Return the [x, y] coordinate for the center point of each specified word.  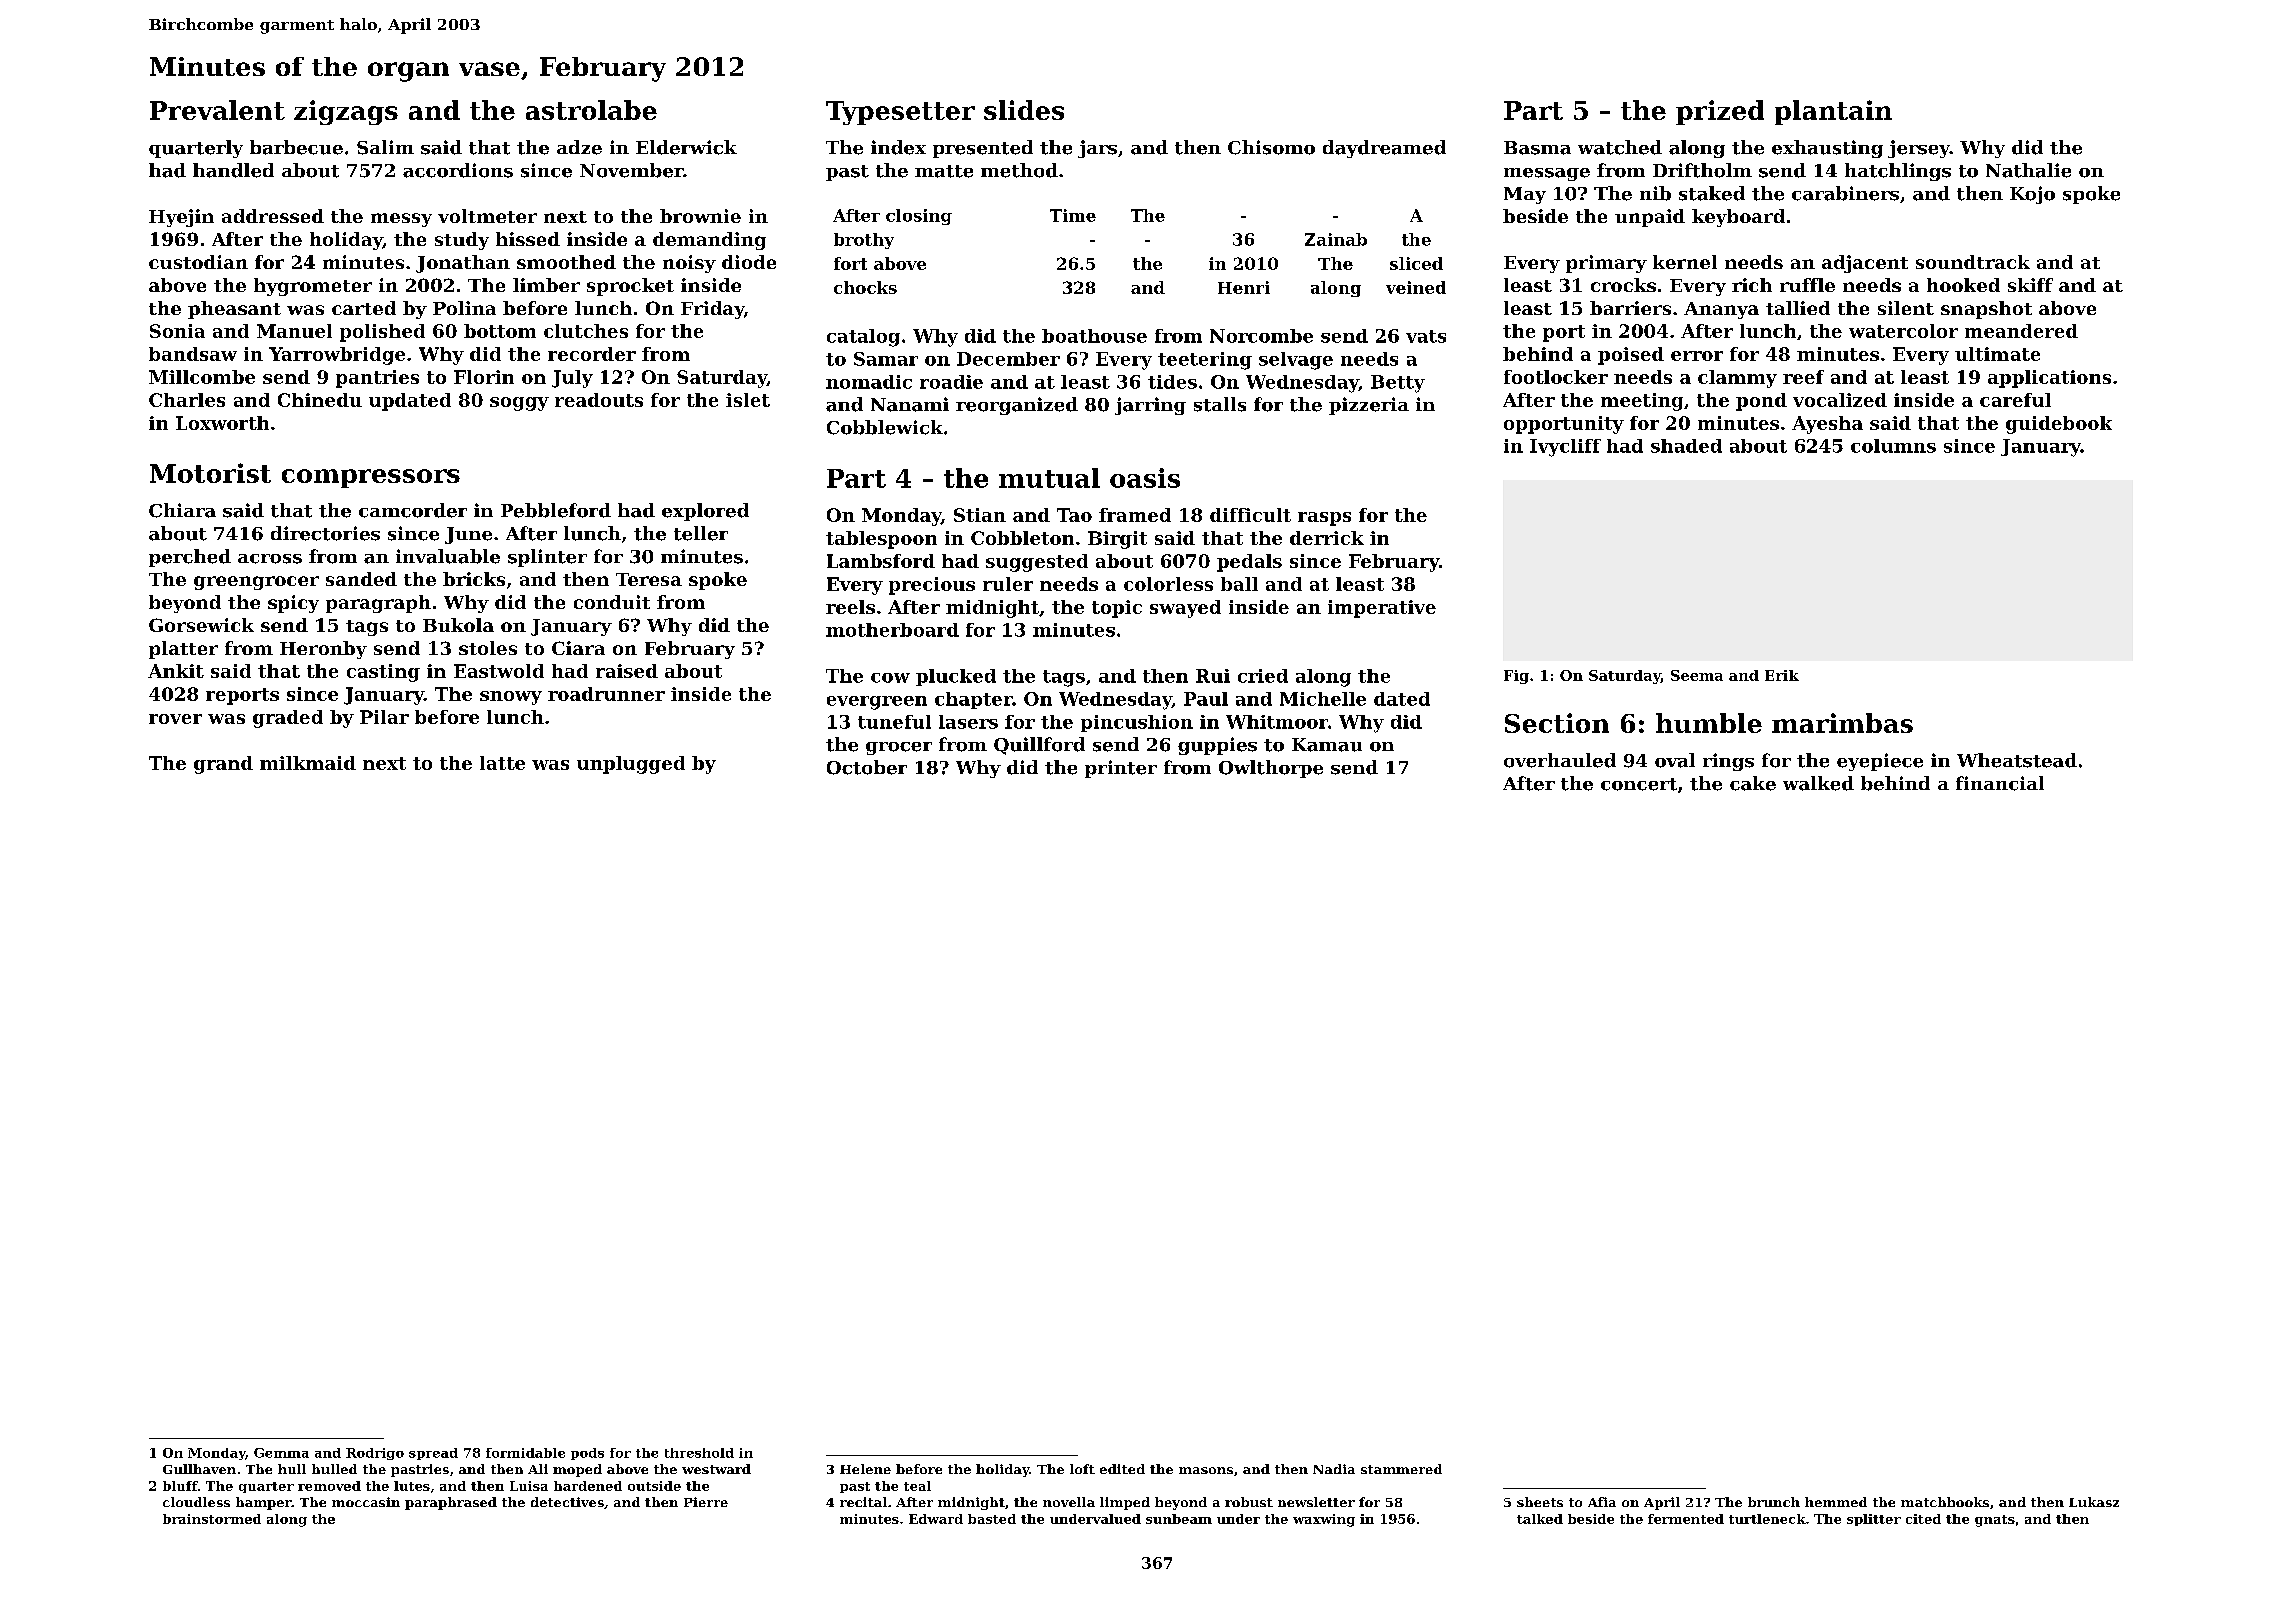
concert [1639, 784]
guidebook [2059, 425]
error [1697, 356]
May [1525, 195]
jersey [1919, 149]
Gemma [281, 1453]
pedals [1249, 563]
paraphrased [451, 1503]
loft [1082, 1469]
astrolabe [591, 110]
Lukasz [2094, 1502]
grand [223, 765]
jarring [1150, 406]
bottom [500, 331]
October [867, 767]
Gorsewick [201, 625]
